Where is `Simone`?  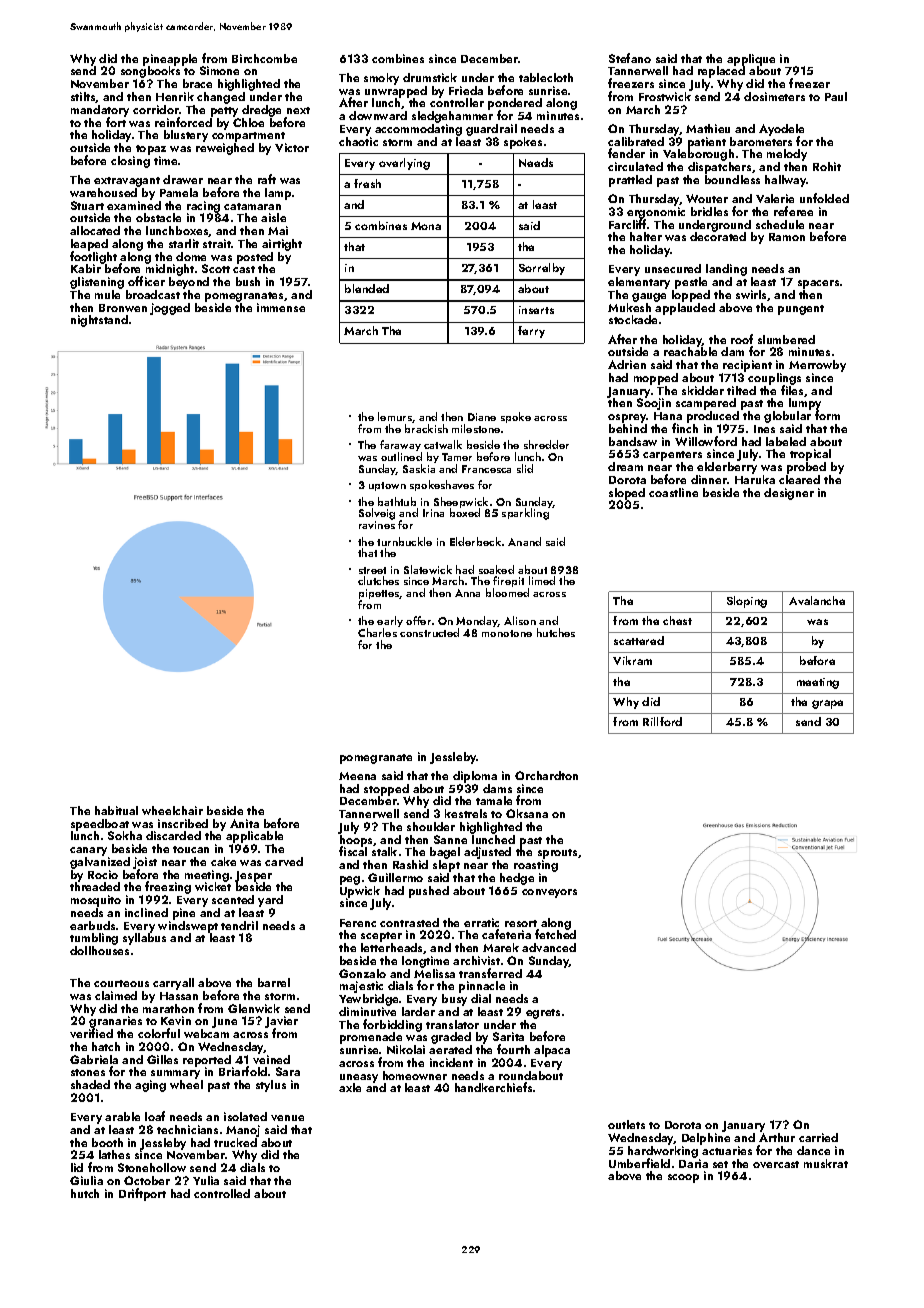
Simone is located at coordinates (219, 70).
